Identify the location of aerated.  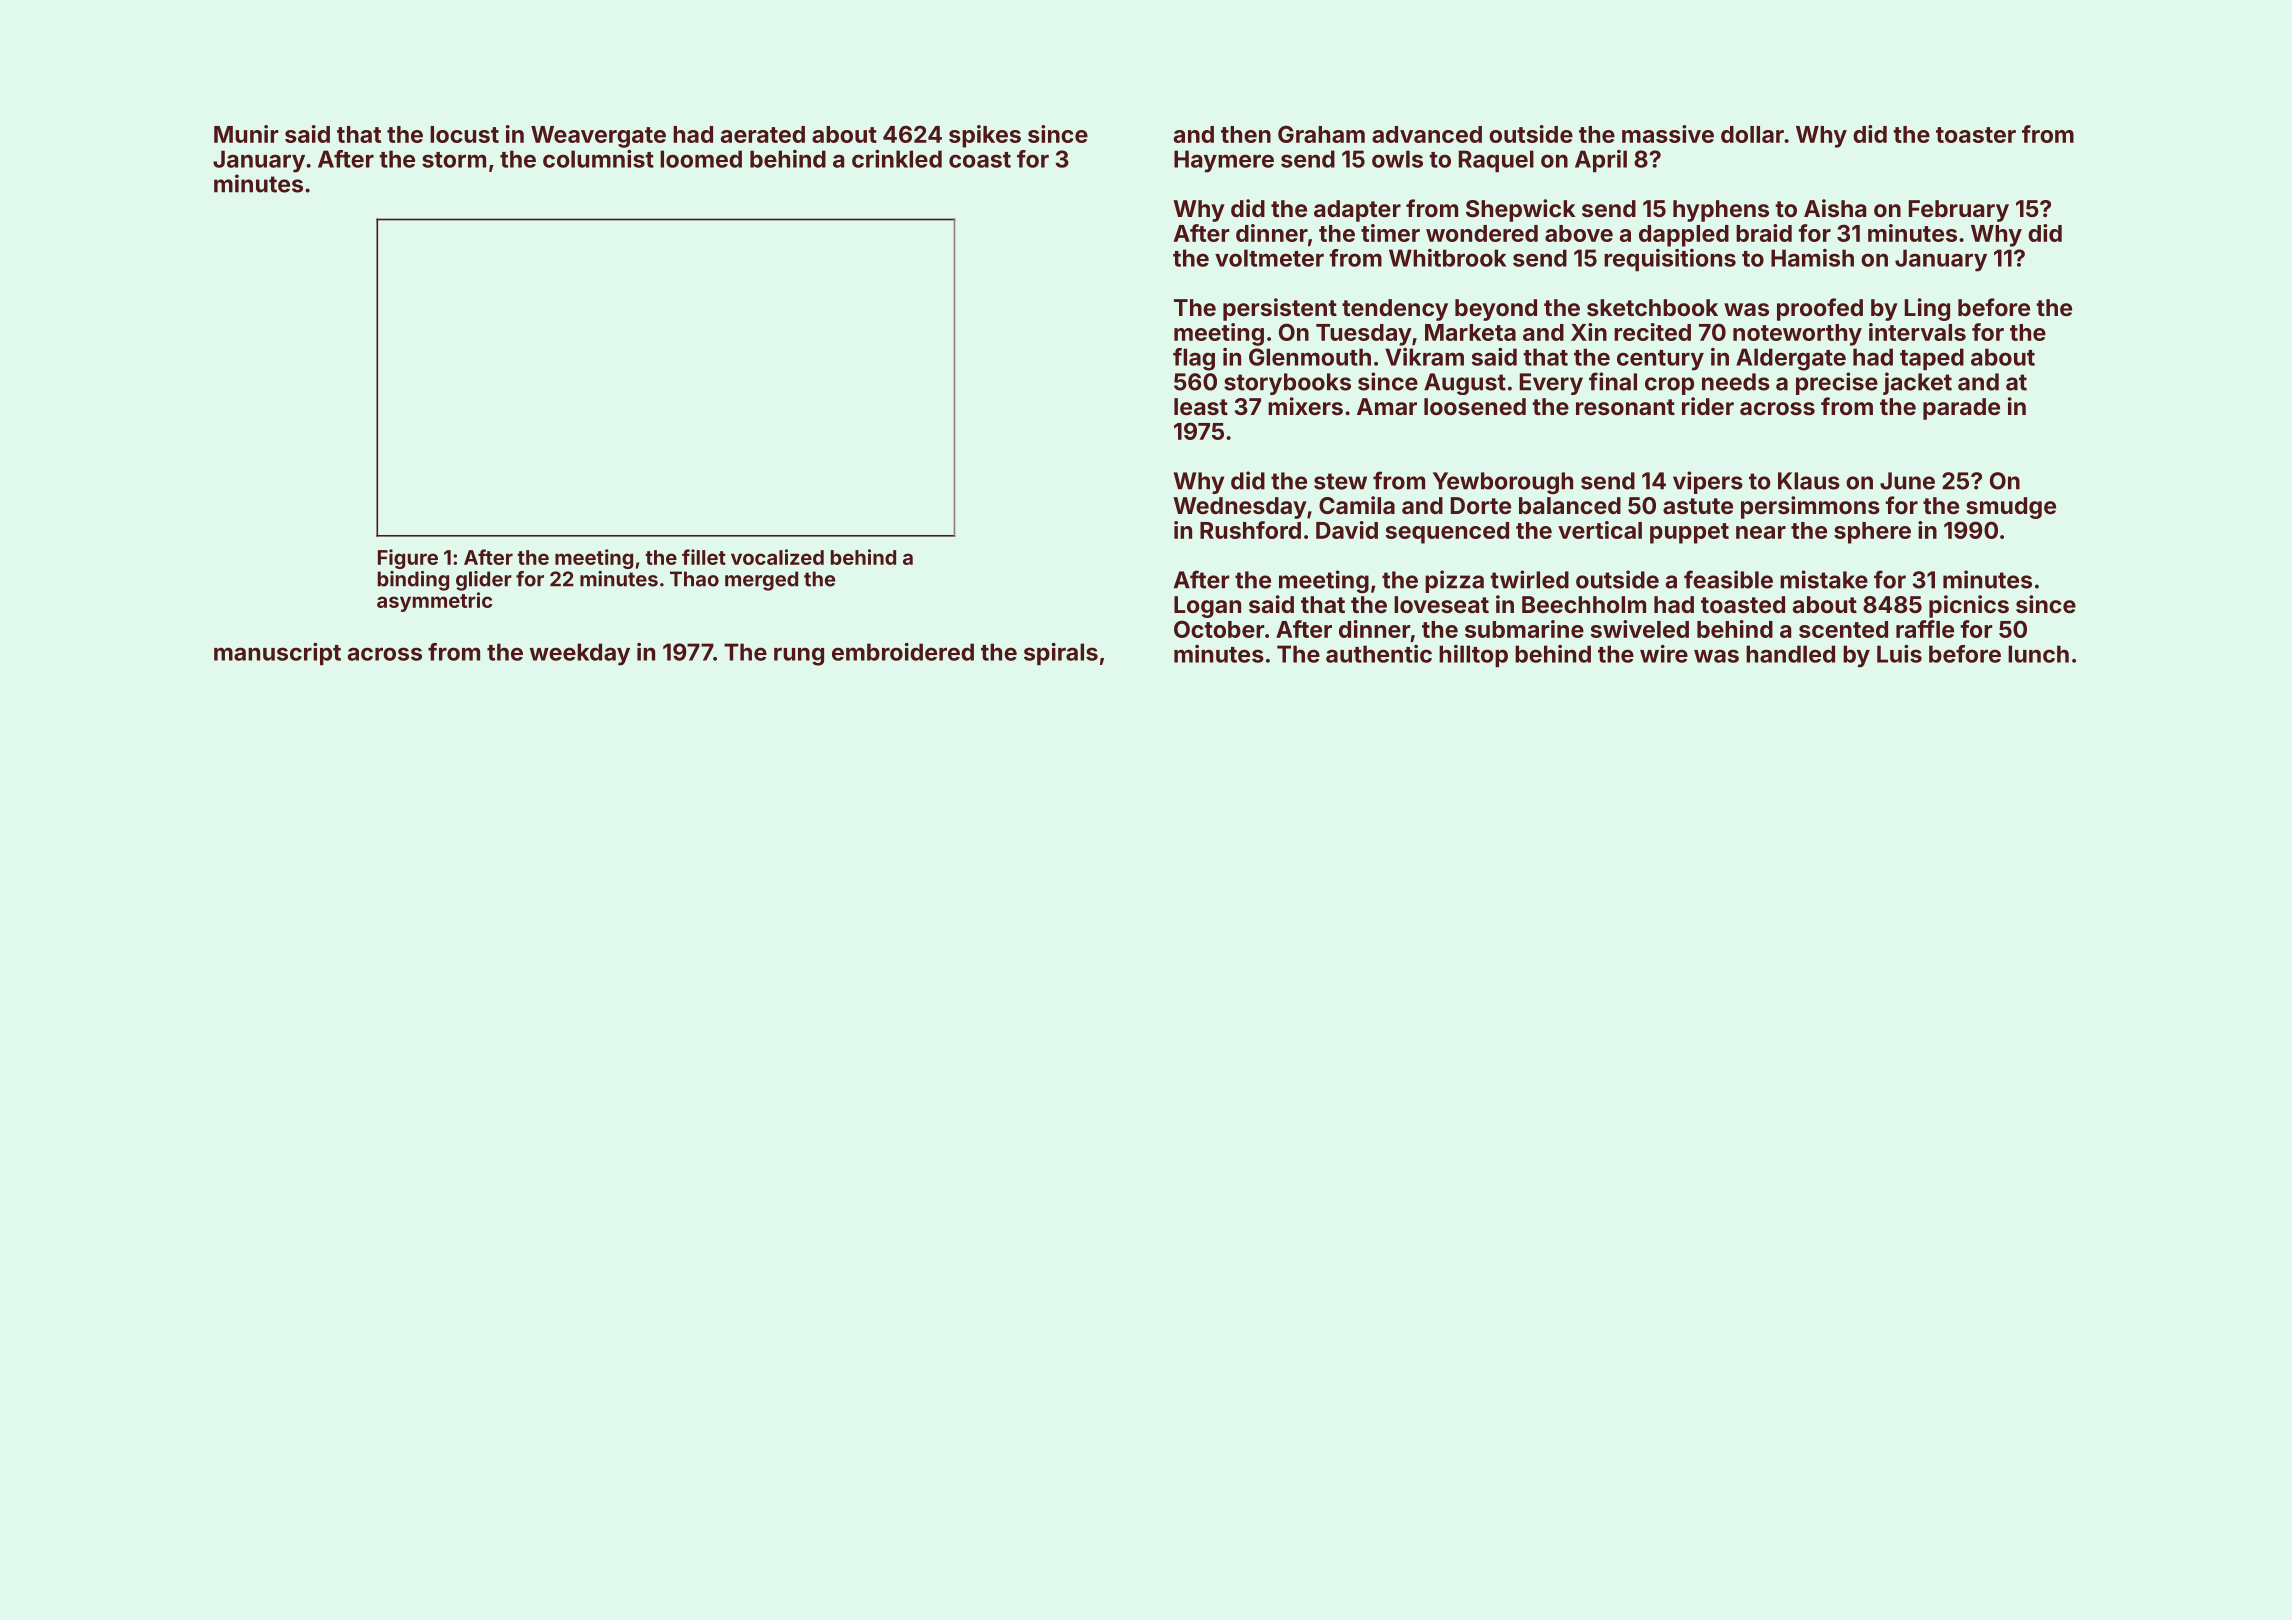
(763, 134).
